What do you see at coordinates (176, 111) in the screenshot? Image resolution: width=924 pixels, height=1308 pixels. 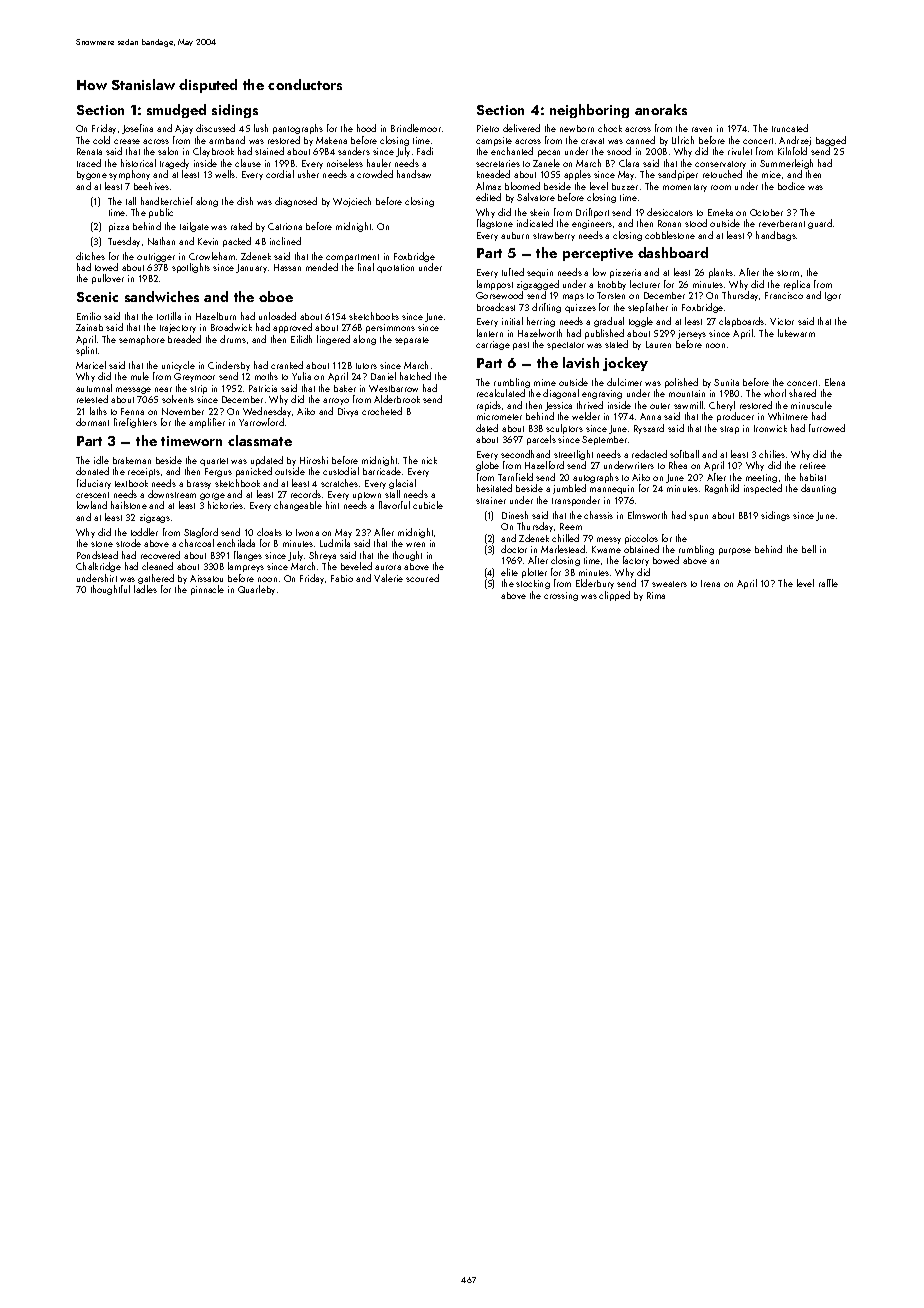 I see `smudged` at bounding box center [176, 111].
